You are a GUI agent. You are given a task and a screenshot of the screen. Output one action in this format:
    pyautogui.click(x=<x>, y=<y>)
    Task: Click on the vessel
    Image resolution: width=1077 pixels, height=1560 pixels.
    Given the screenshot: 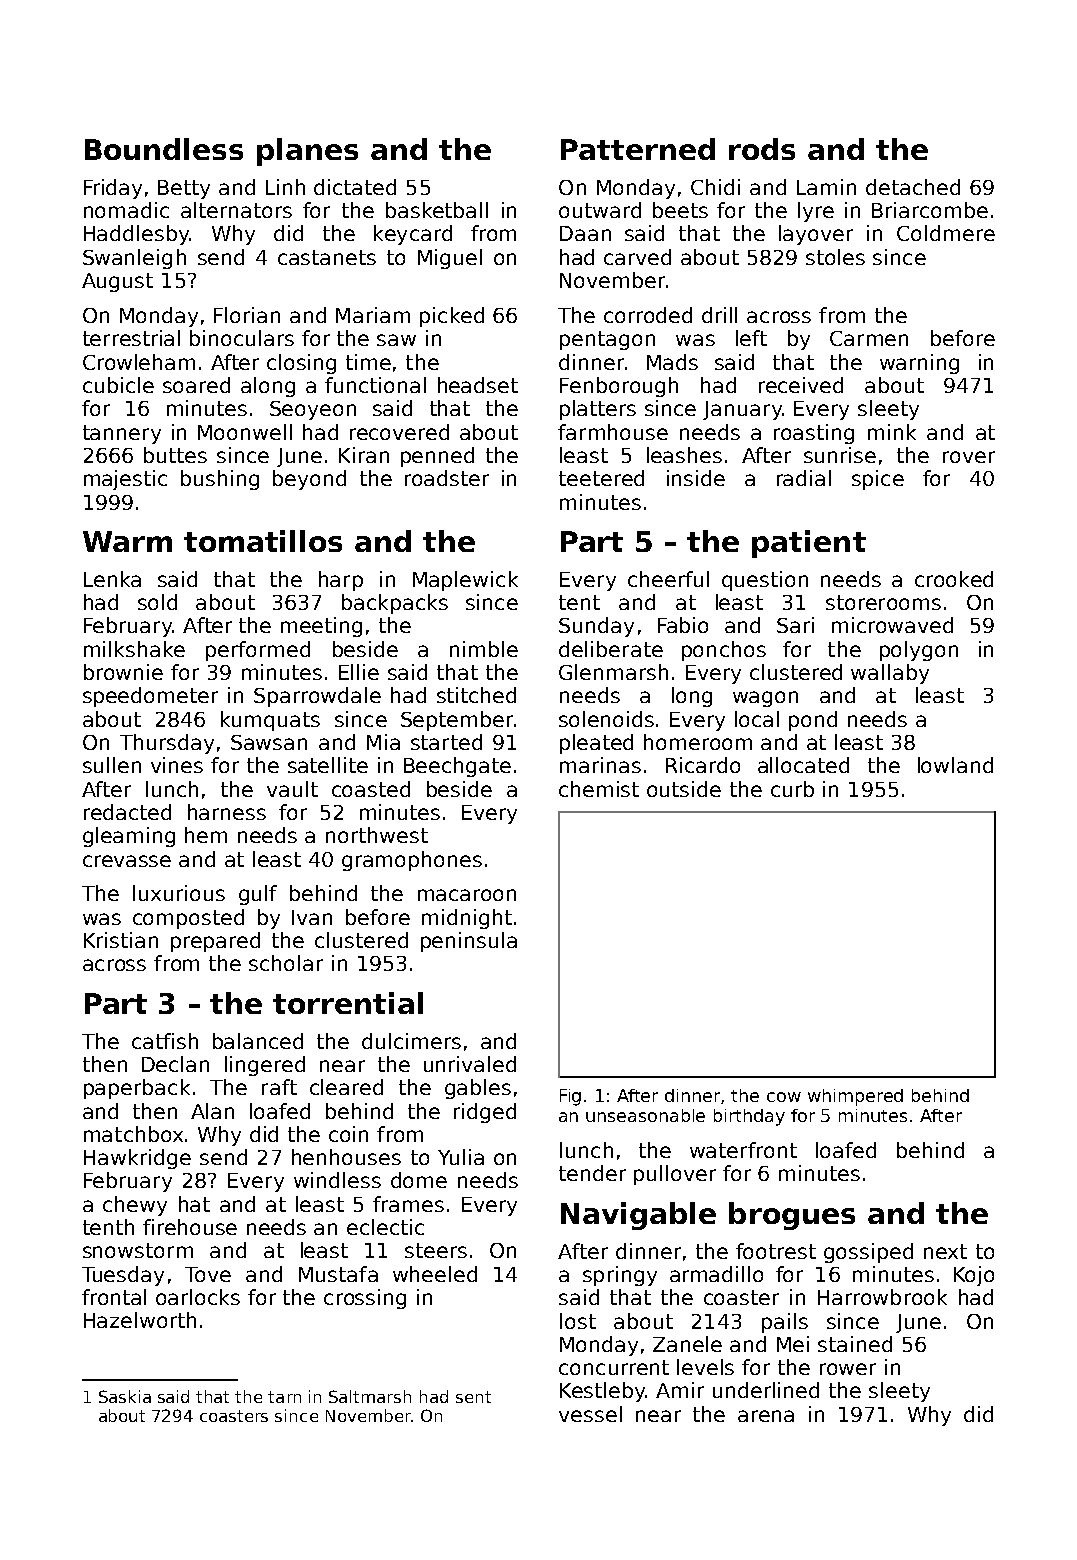 What is the action you would take?
    pyautogui.click(x=590, y=1414)
